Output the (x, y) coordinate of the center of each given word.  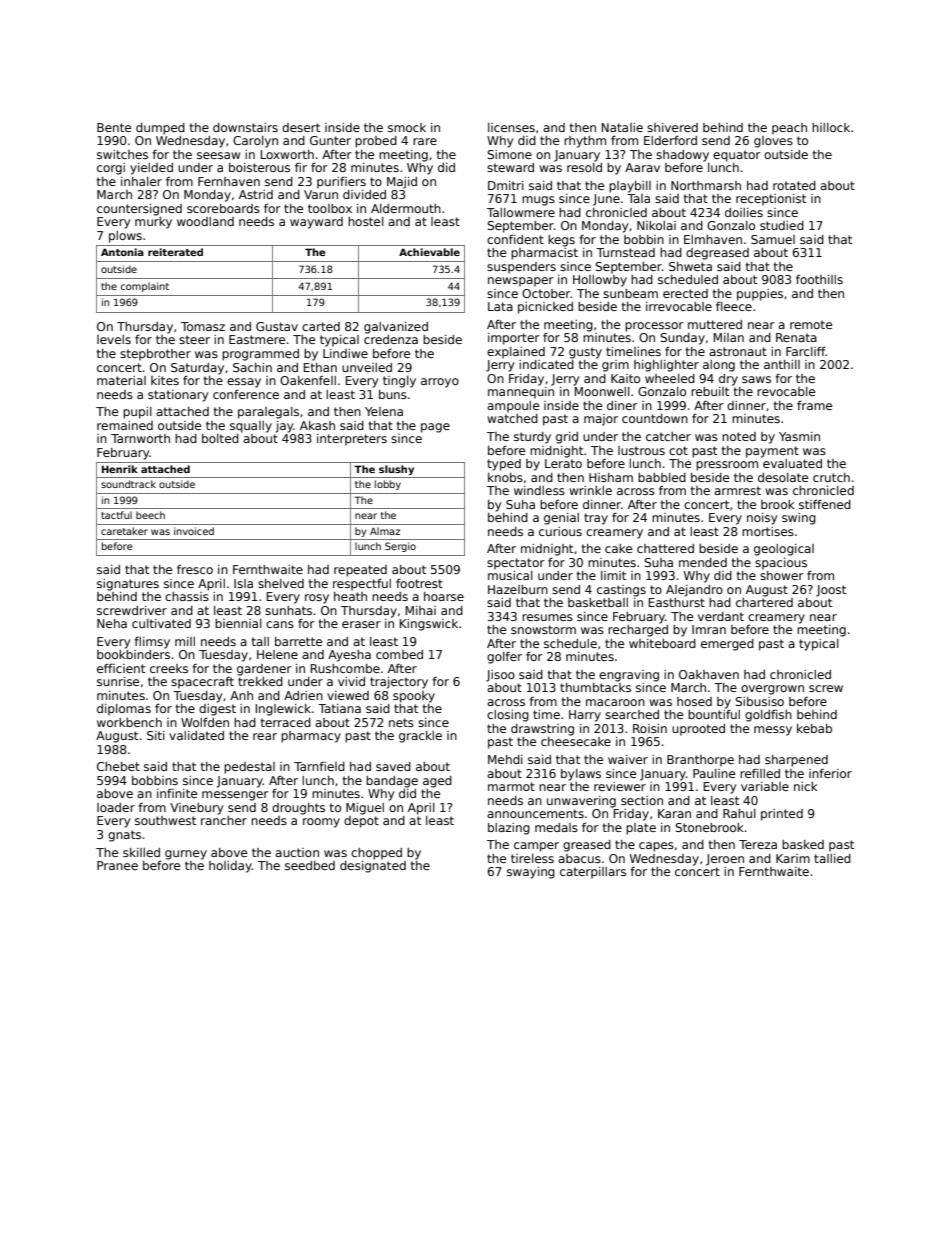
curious (560, 531)
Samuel (773, 239)
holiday (230, 867)
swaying (531, 873)
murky (153, 223)
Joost (831, 591)
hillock (831, 127)
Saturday (197, 369)
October (546, 293)
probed (376, 142)
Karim (793, 858)
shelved (281, 583)
